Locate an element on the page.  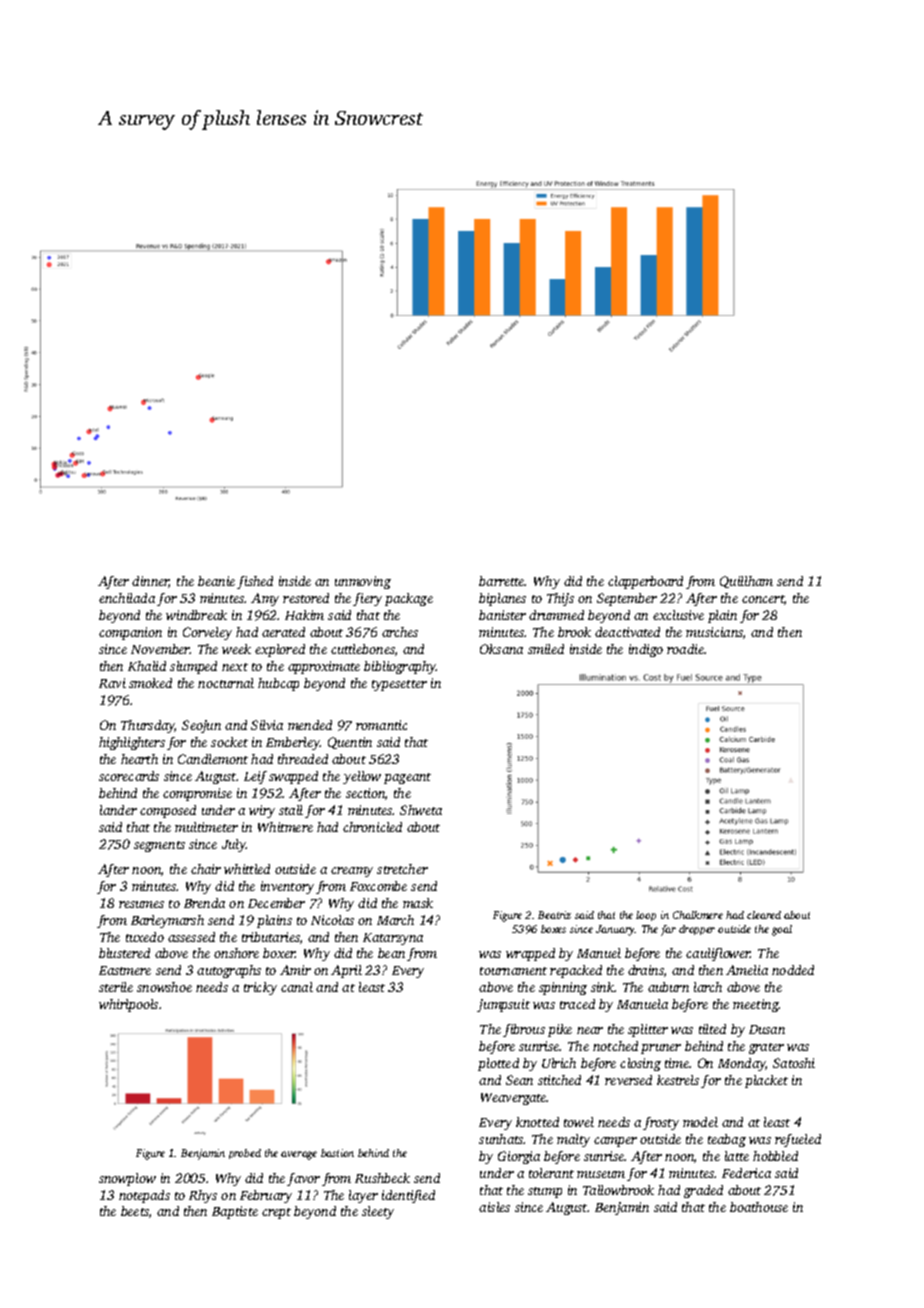
sterile is located at coordinates (116, 987).
